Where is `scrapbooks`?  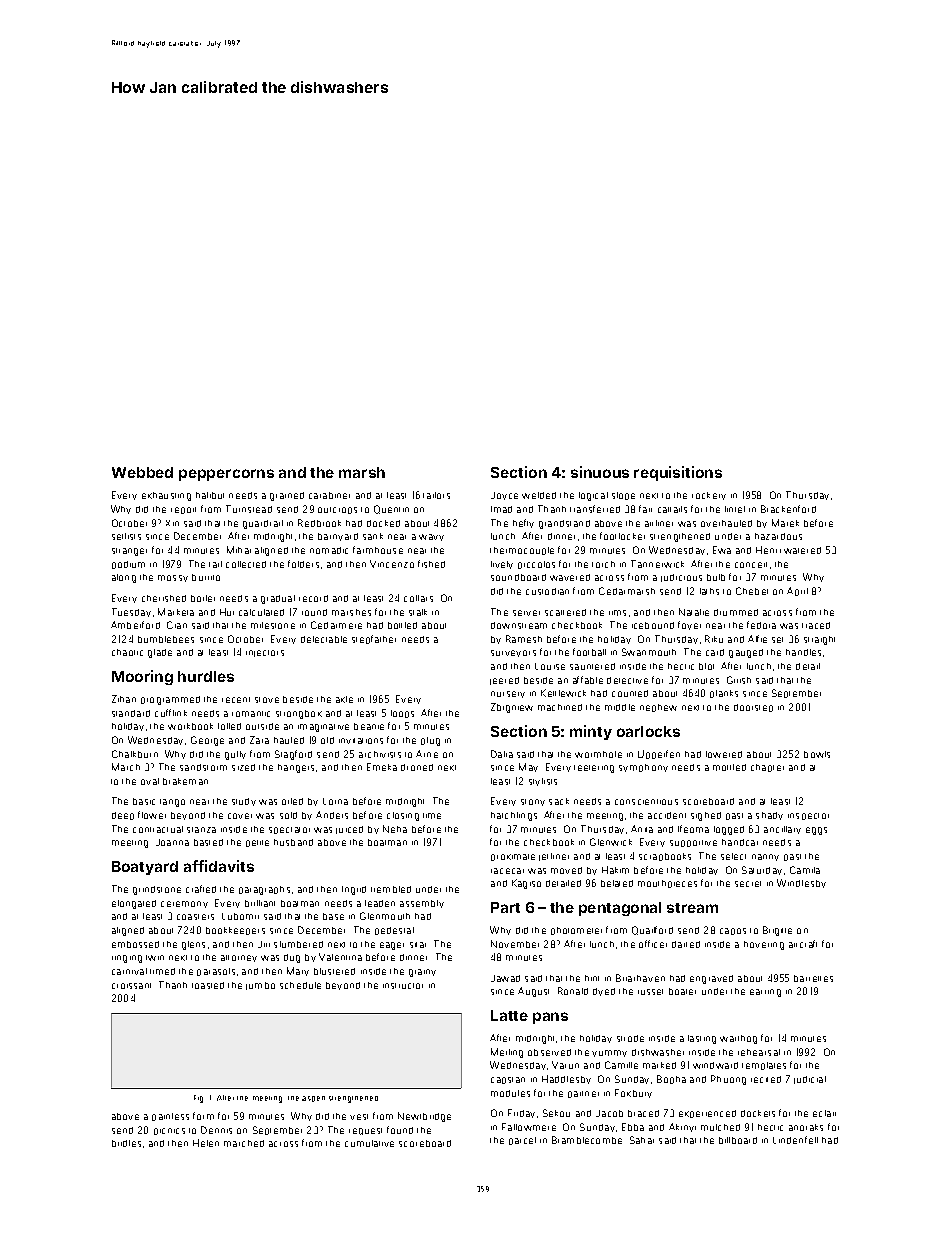 scrapbooks is located at coordinates (665, 857).
